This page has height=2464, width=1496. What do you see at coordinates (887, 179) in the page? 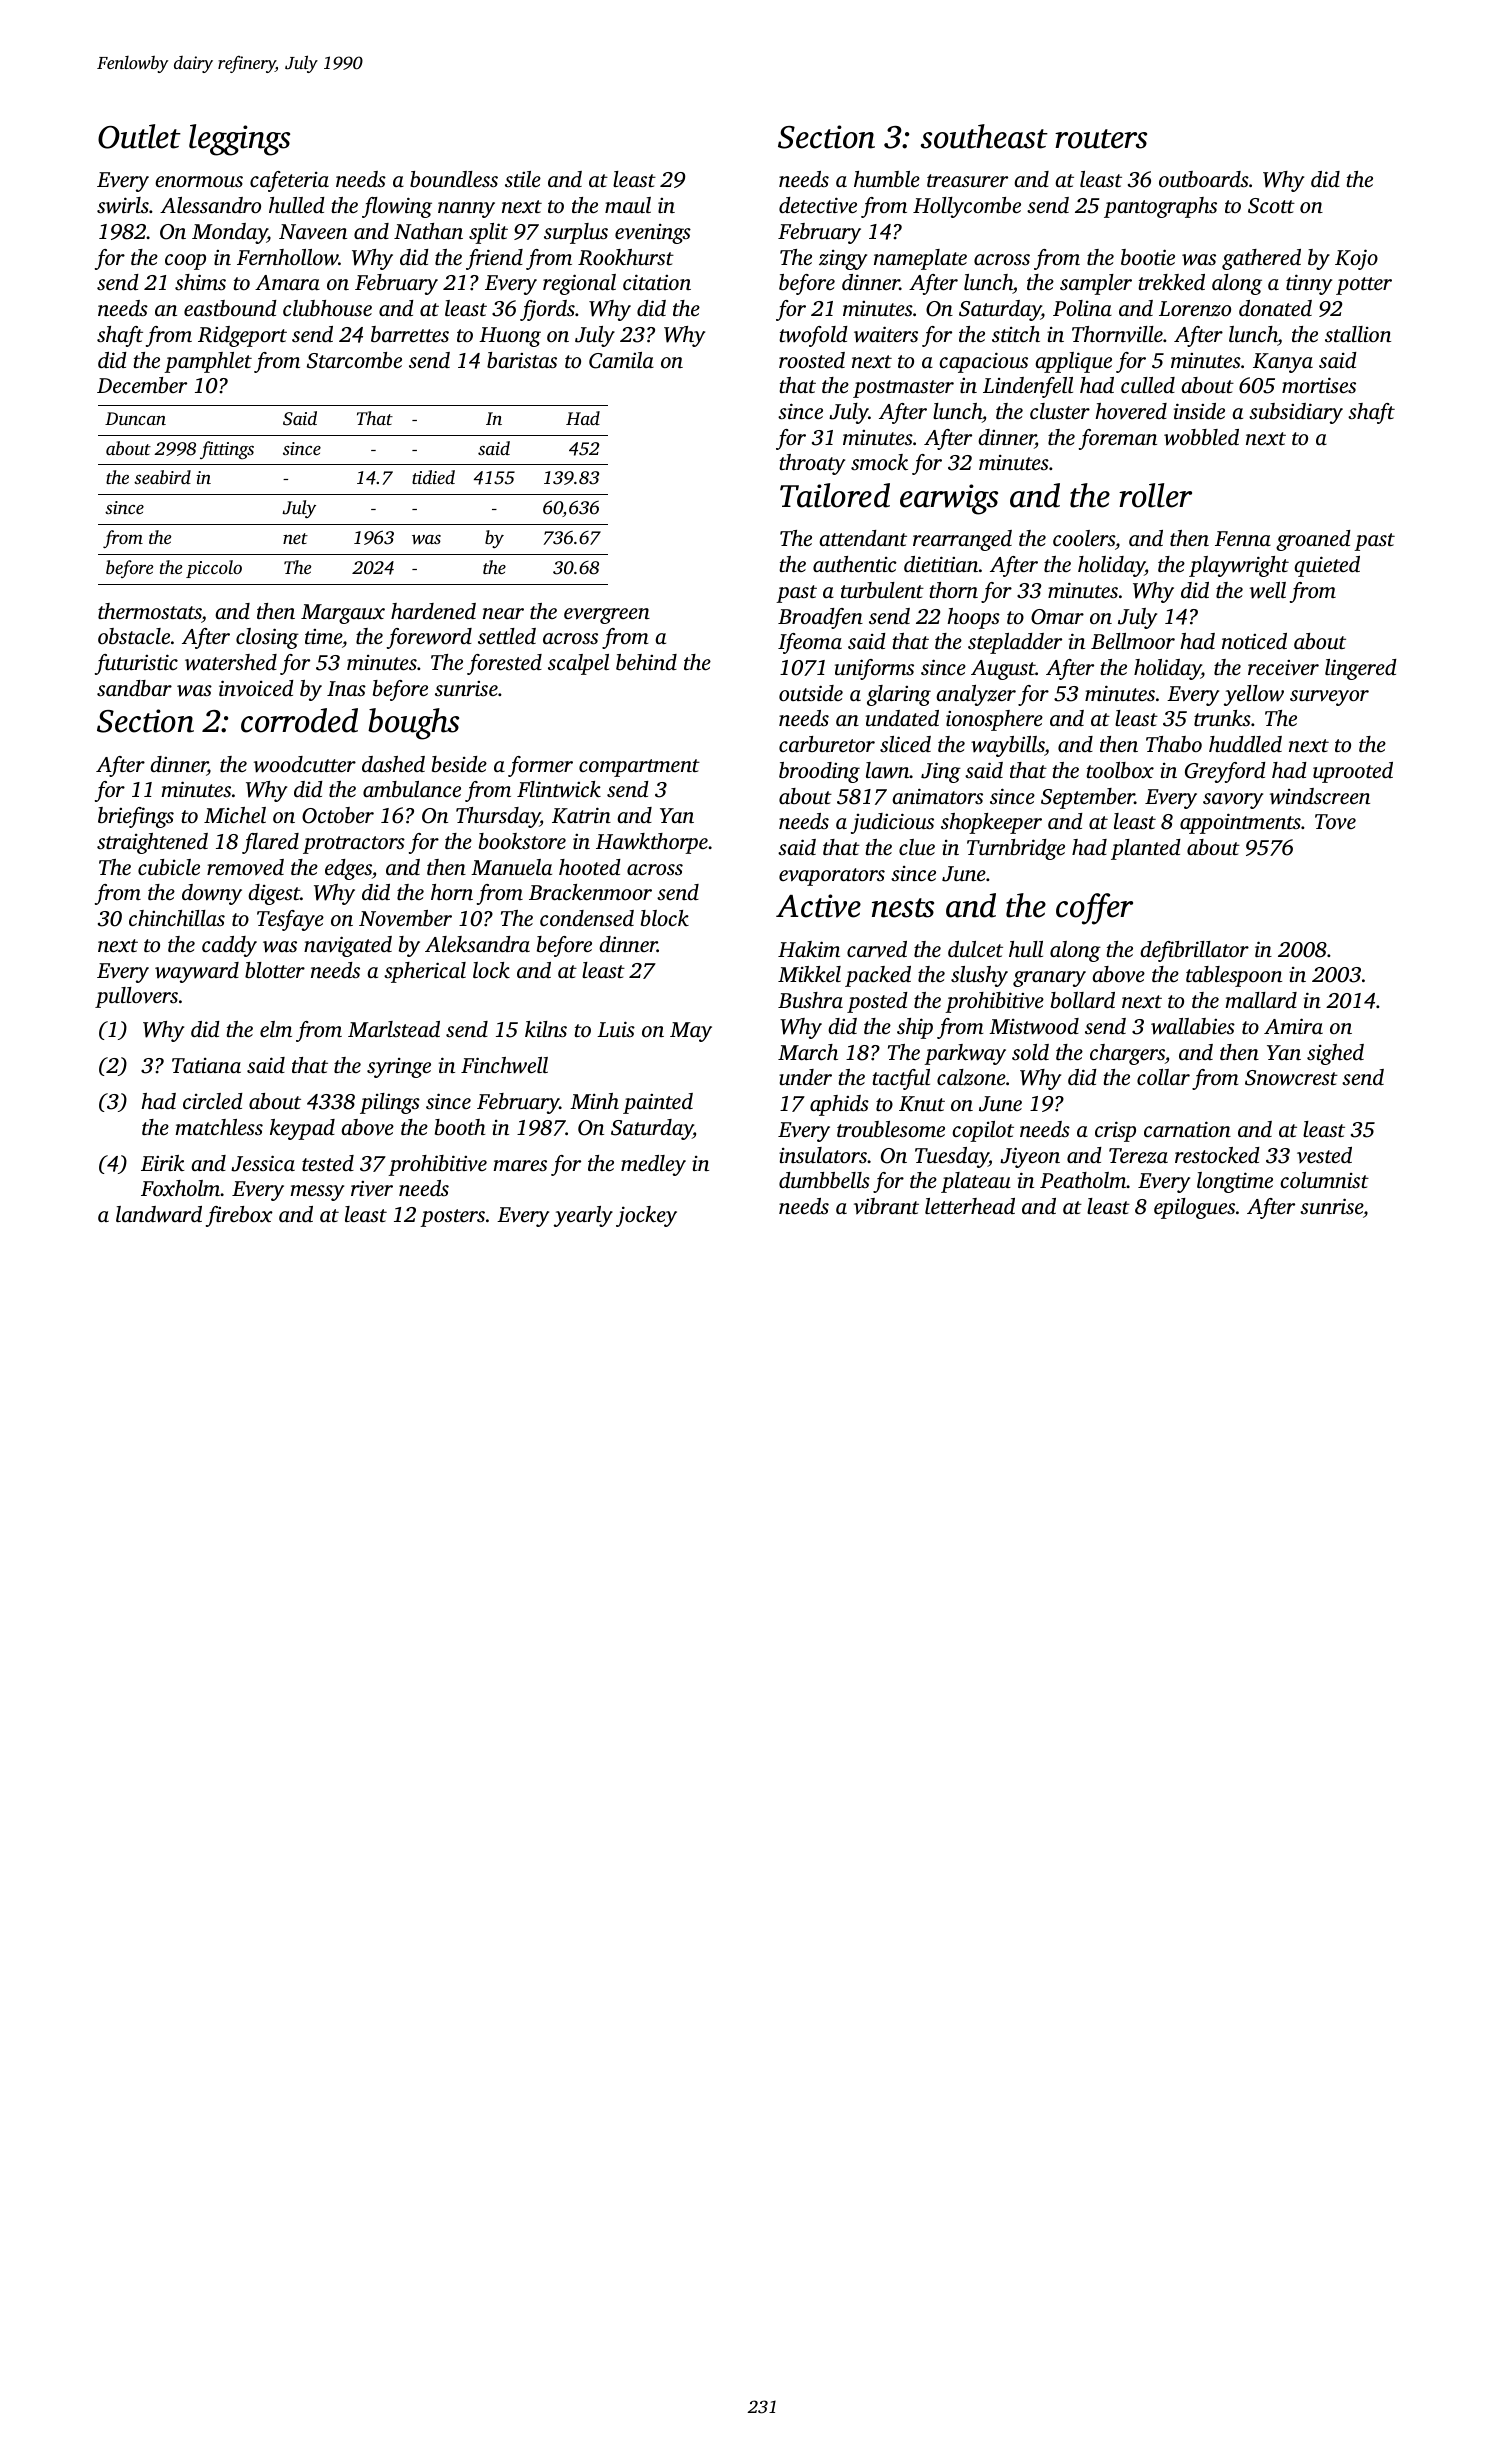
I see `humble` at bounding box center [887, 179].
